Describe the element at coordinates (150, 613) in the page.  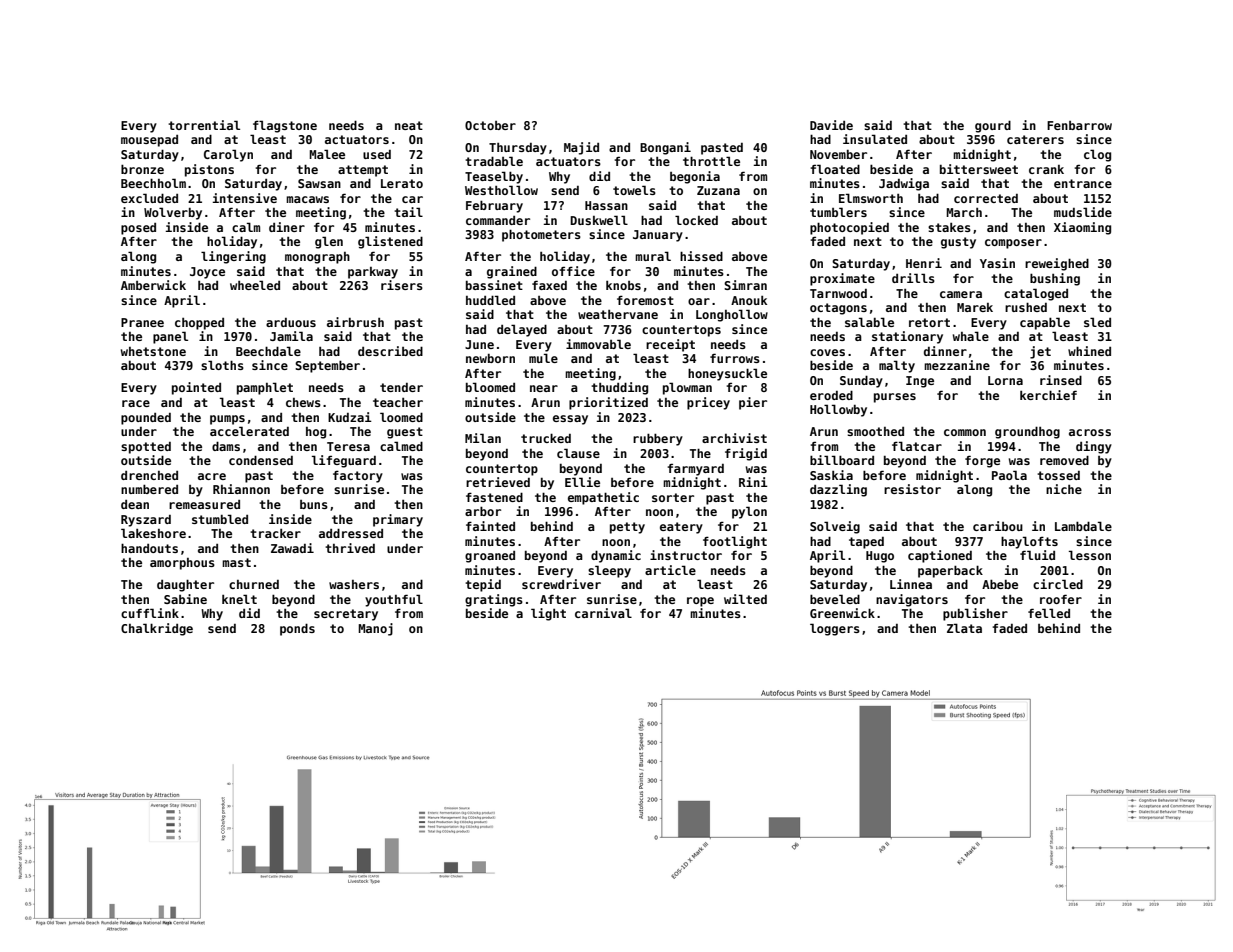
I see `cufflink` at that location.
